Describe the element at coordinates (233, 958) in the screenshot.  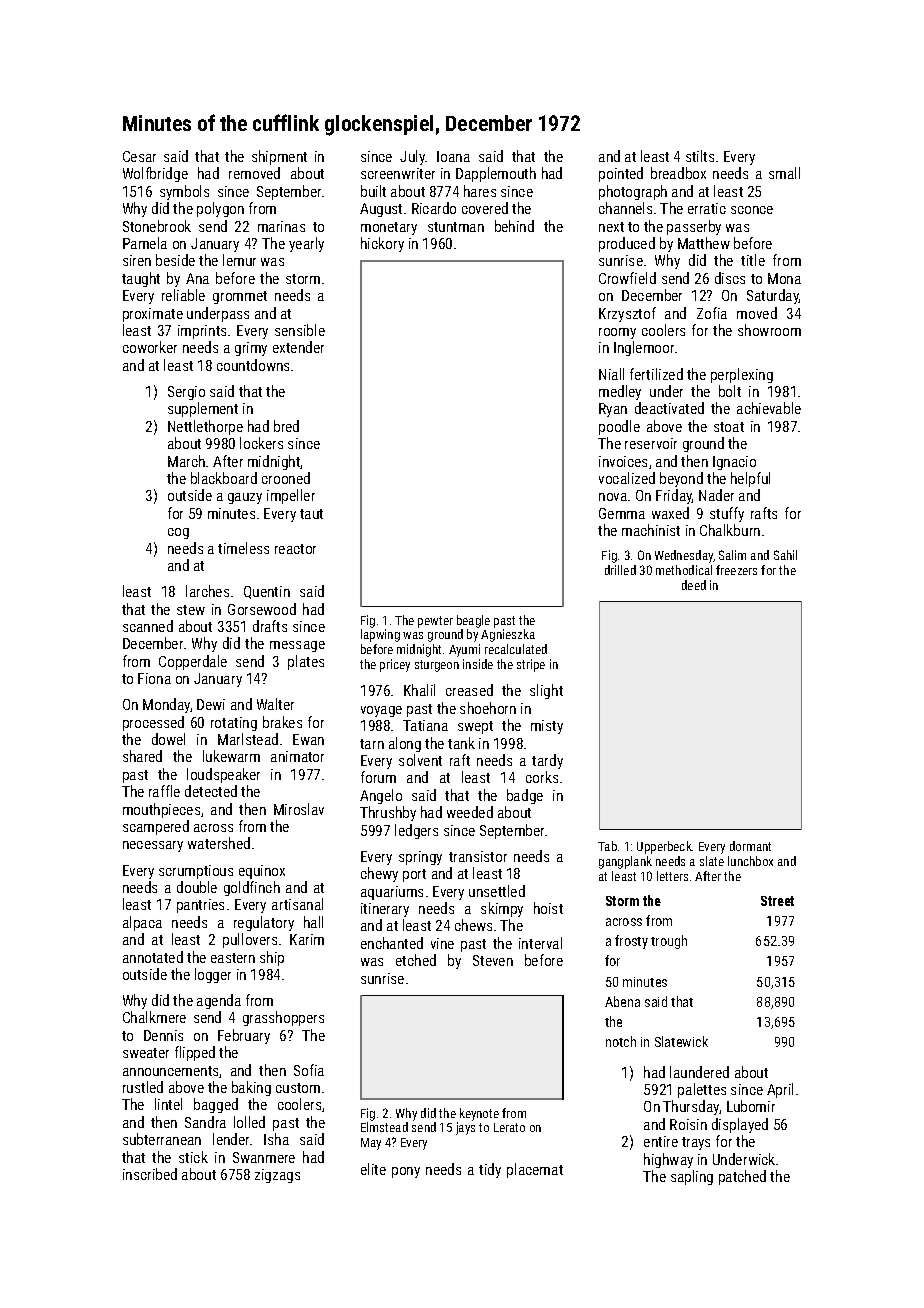
I see `eastern` at that location.
